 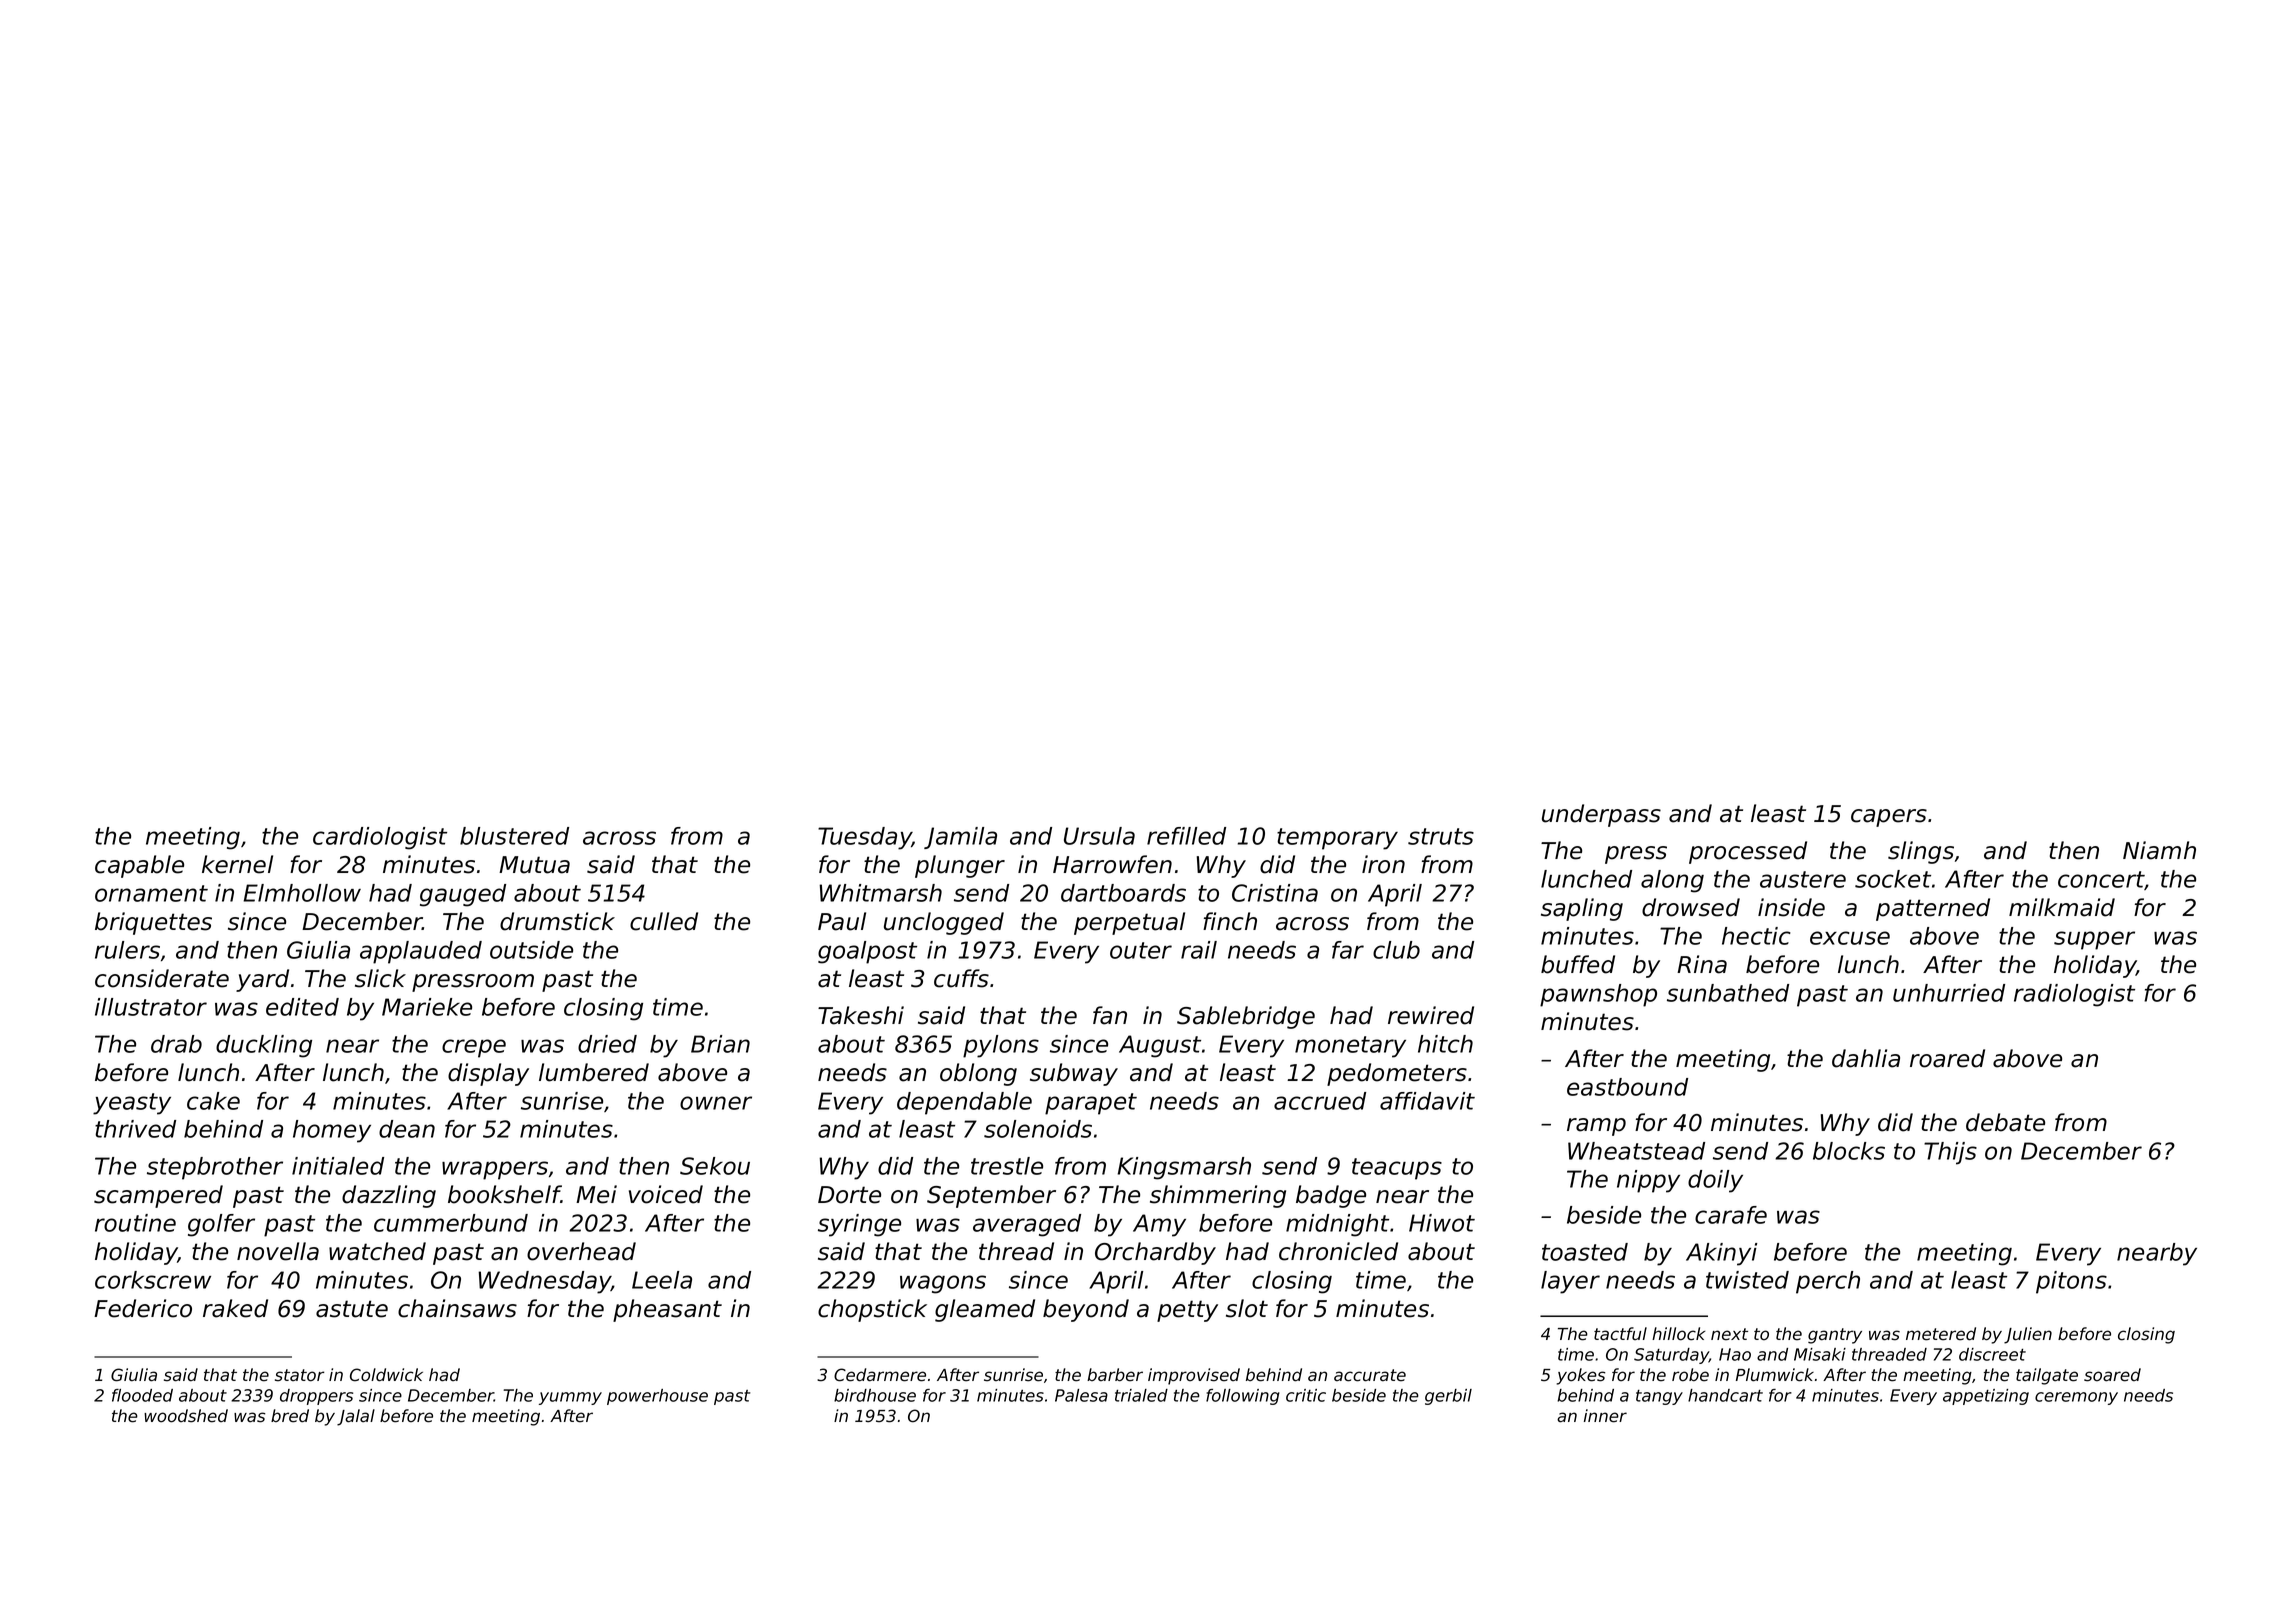 I want to click on capers, so click(x=1889, y=818).
